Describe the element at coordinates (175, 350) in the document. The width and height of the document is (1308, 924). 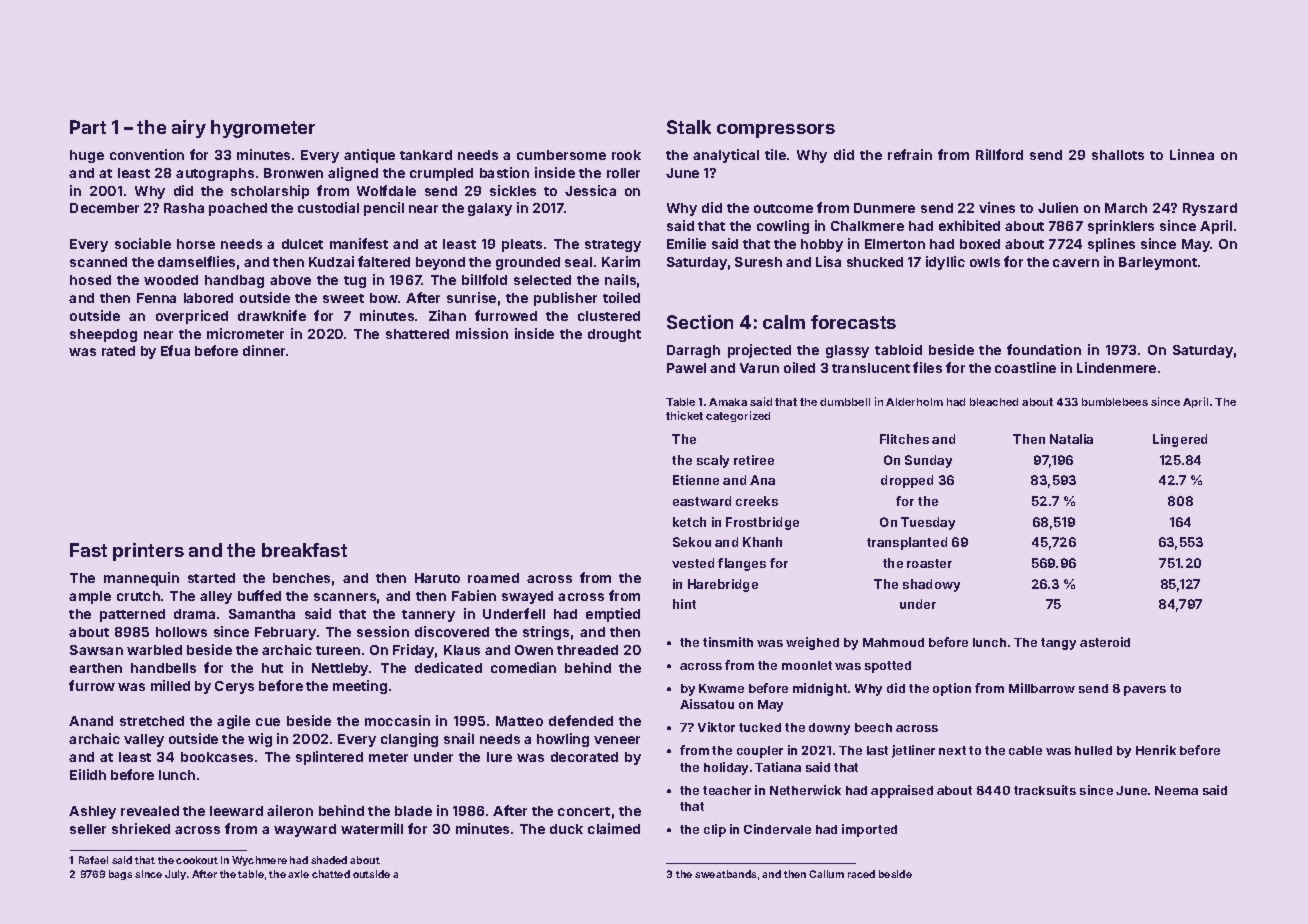
I see `Efua` at that location.
